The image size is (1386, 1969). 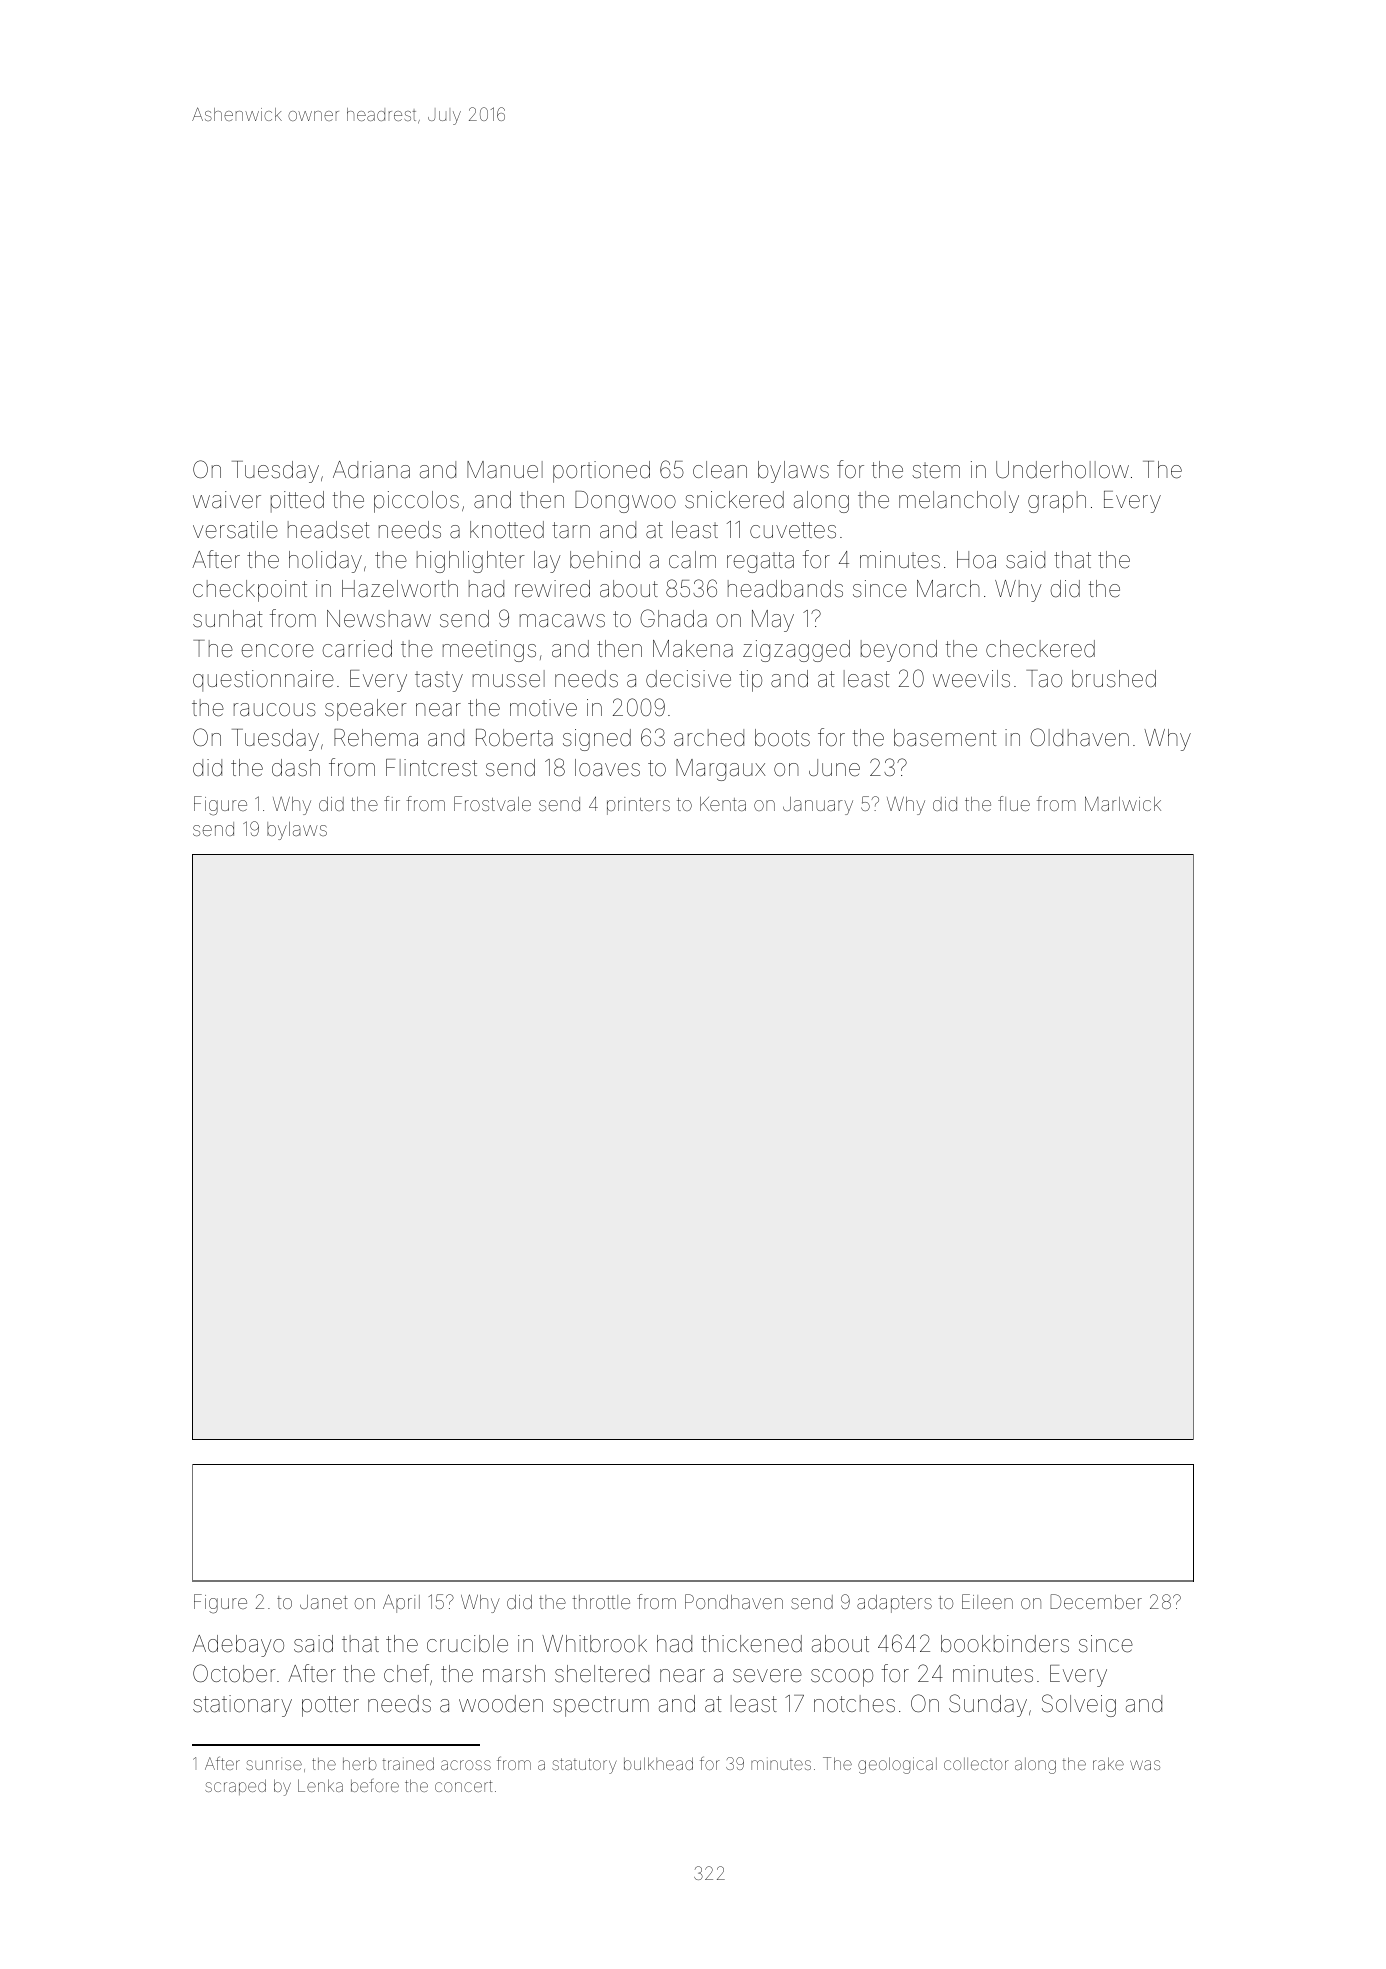 What do you see at coordinates (1096, 1601) in the screenshot?
I see `December` at bounding box center [1096, 1601].
